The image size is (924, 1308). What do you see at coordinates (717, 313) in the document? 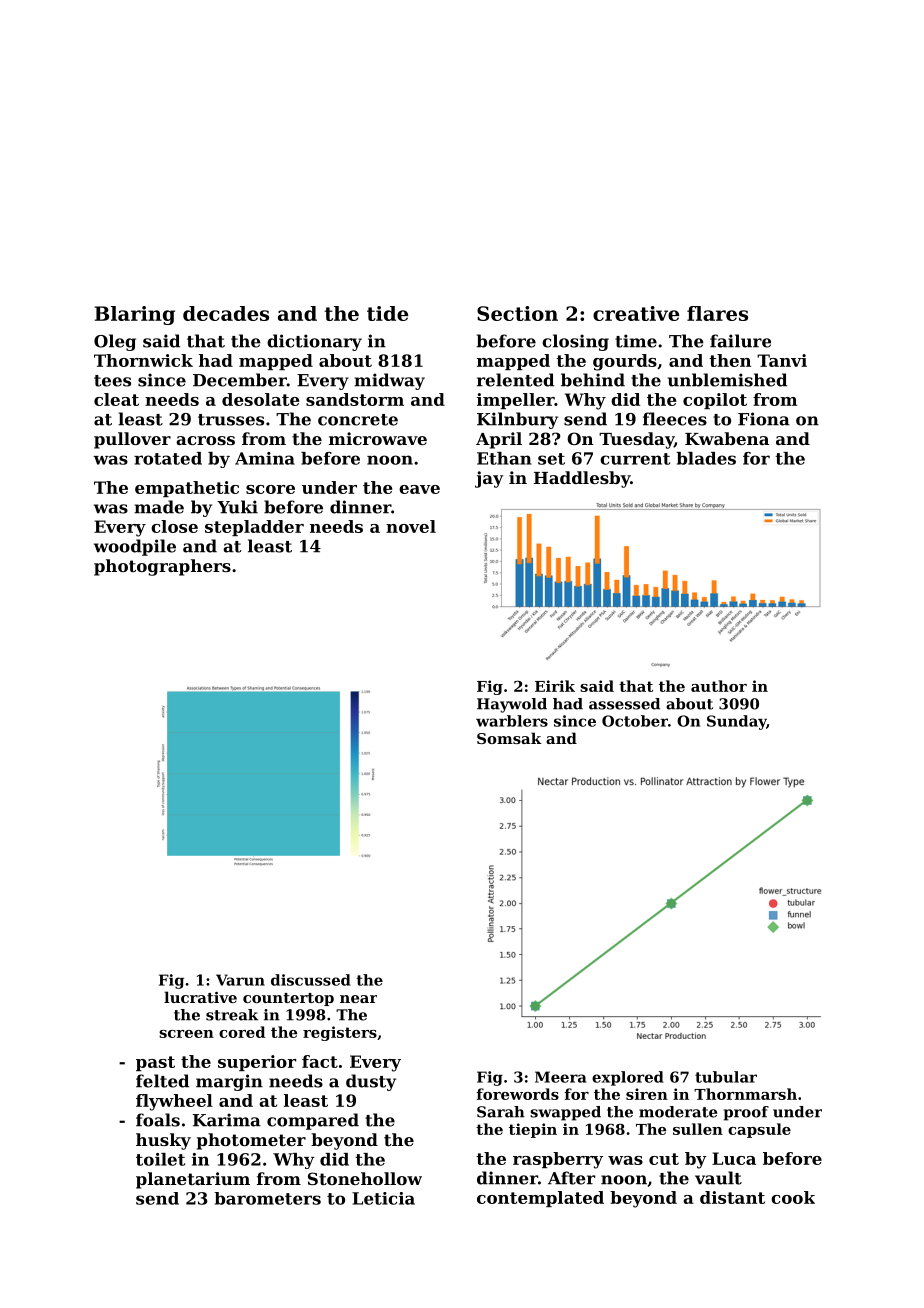
I see `flares` at bounding box center [717, 313].
